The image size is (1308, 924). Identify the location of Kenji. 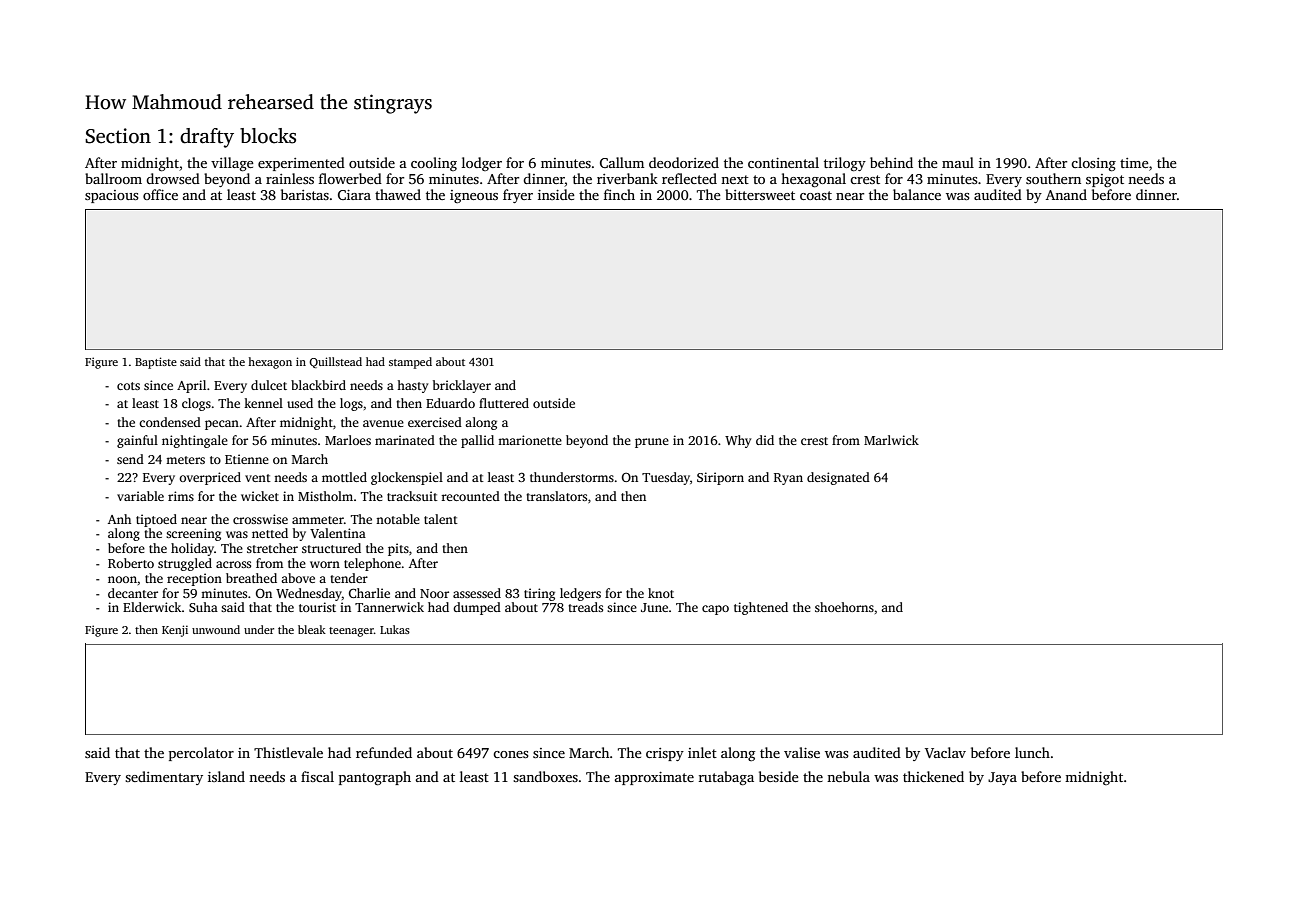
(175, 631).
